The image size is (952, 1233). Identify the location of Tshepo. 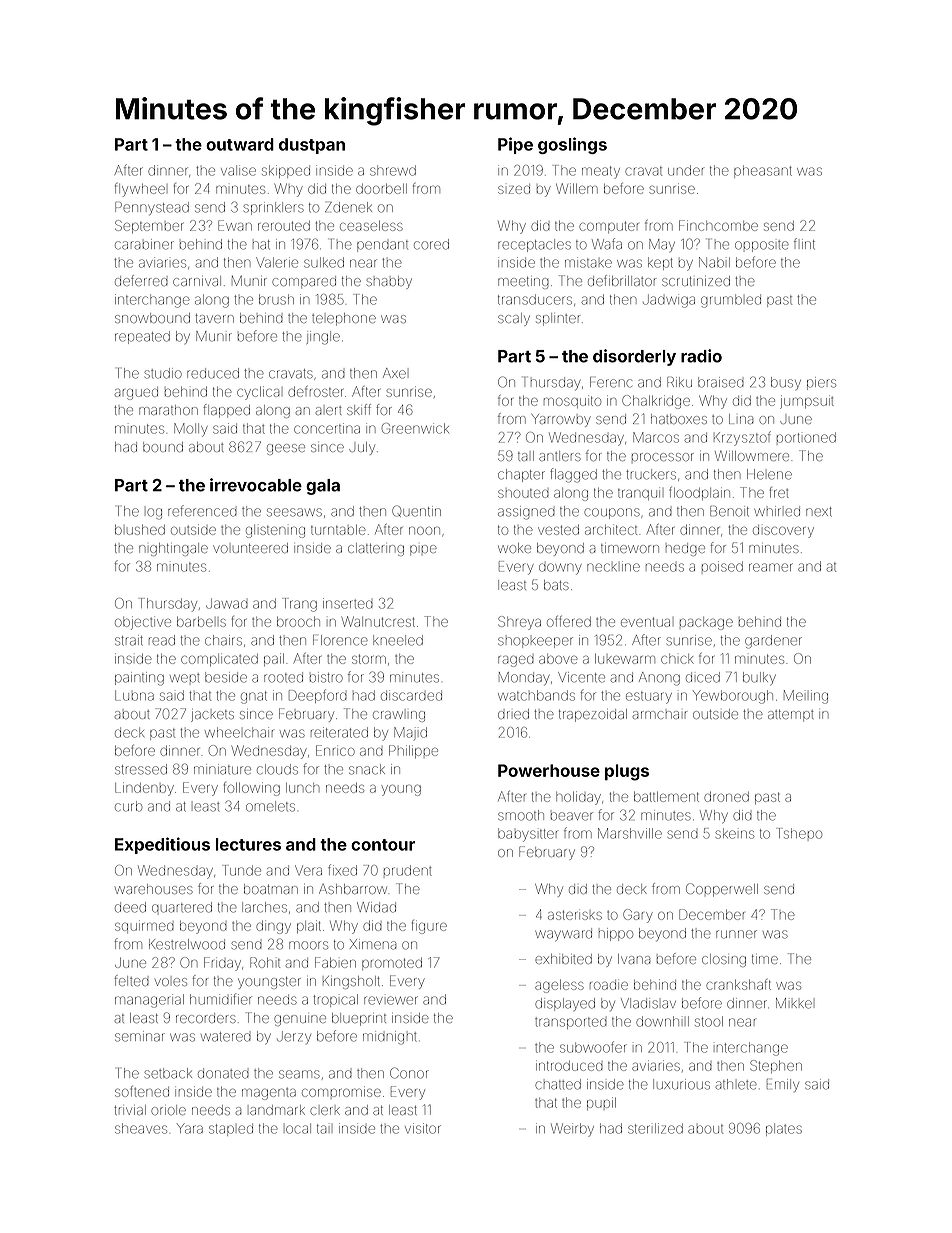
(799, 833).
